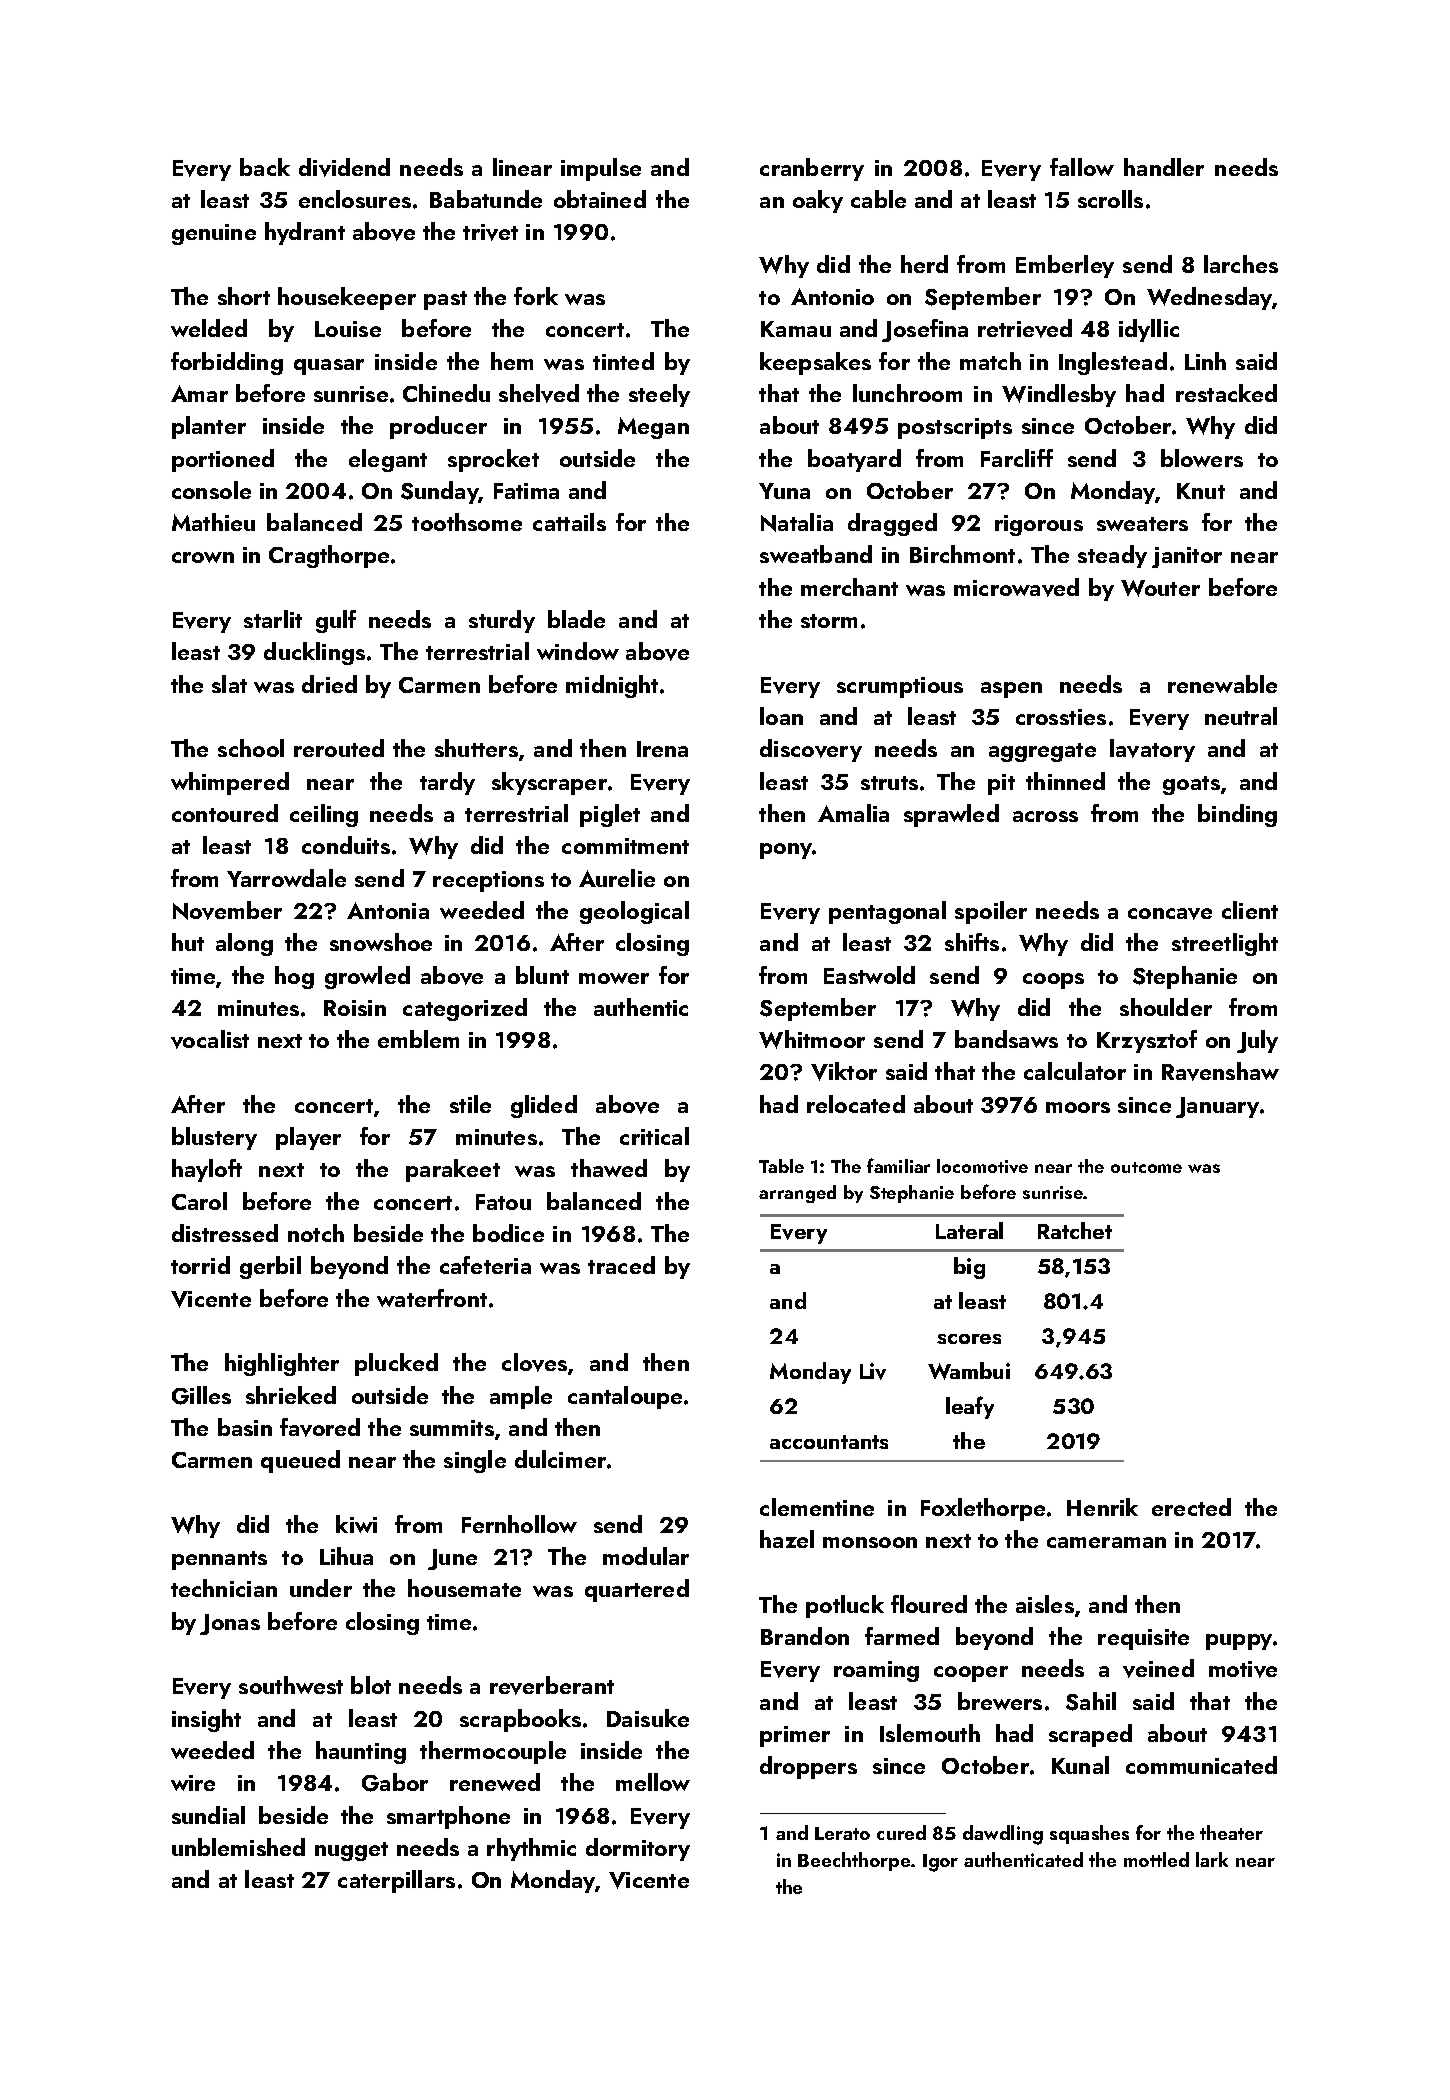 The image size is (1450, 2100). I want to click on dormitory, so click(638, 1849).
